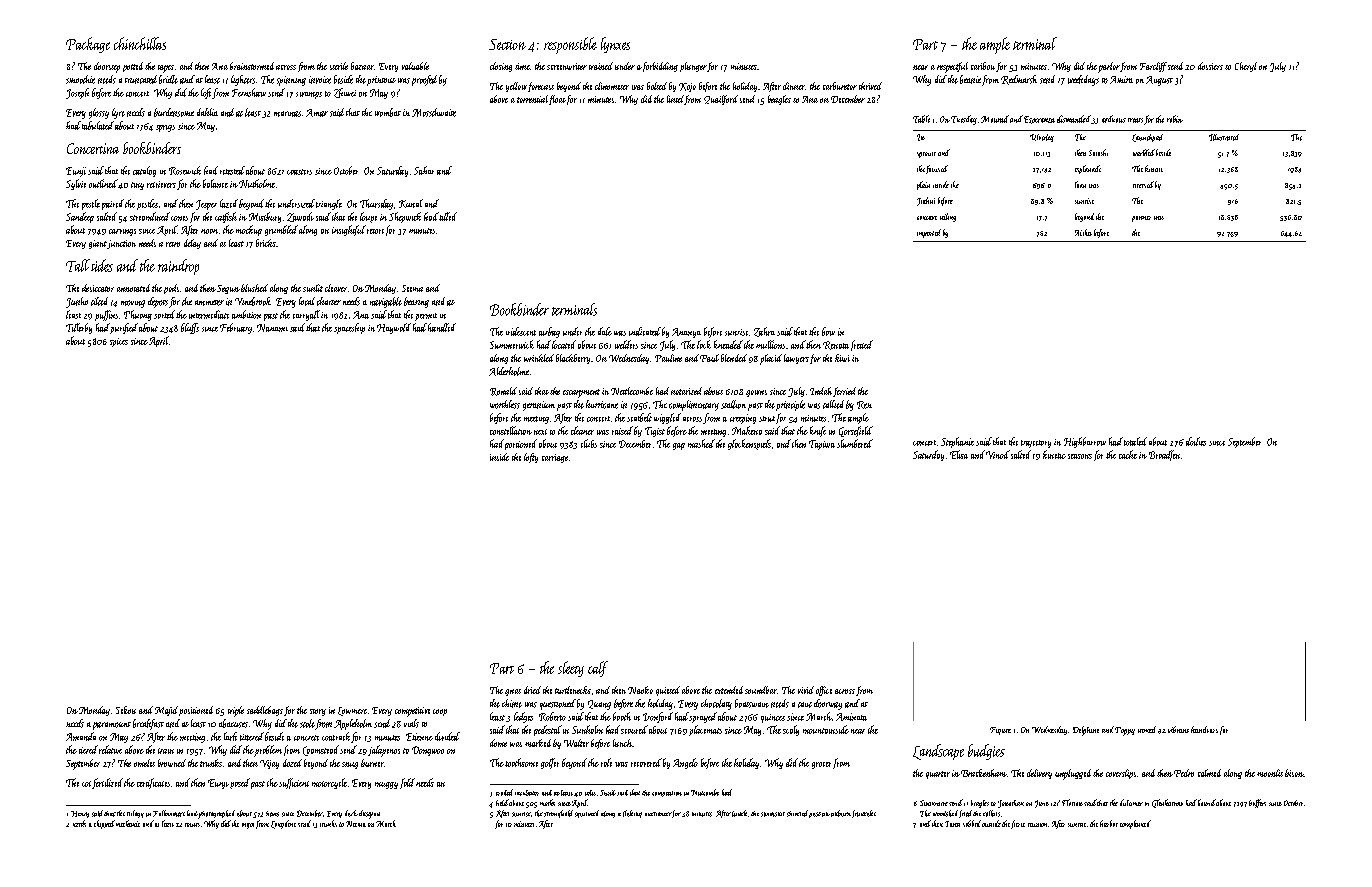 This screenshot has height=887, width=1372. Describe the element at coordinates (1270, 773) in the screenshot. I see `moonlit` at that location.
